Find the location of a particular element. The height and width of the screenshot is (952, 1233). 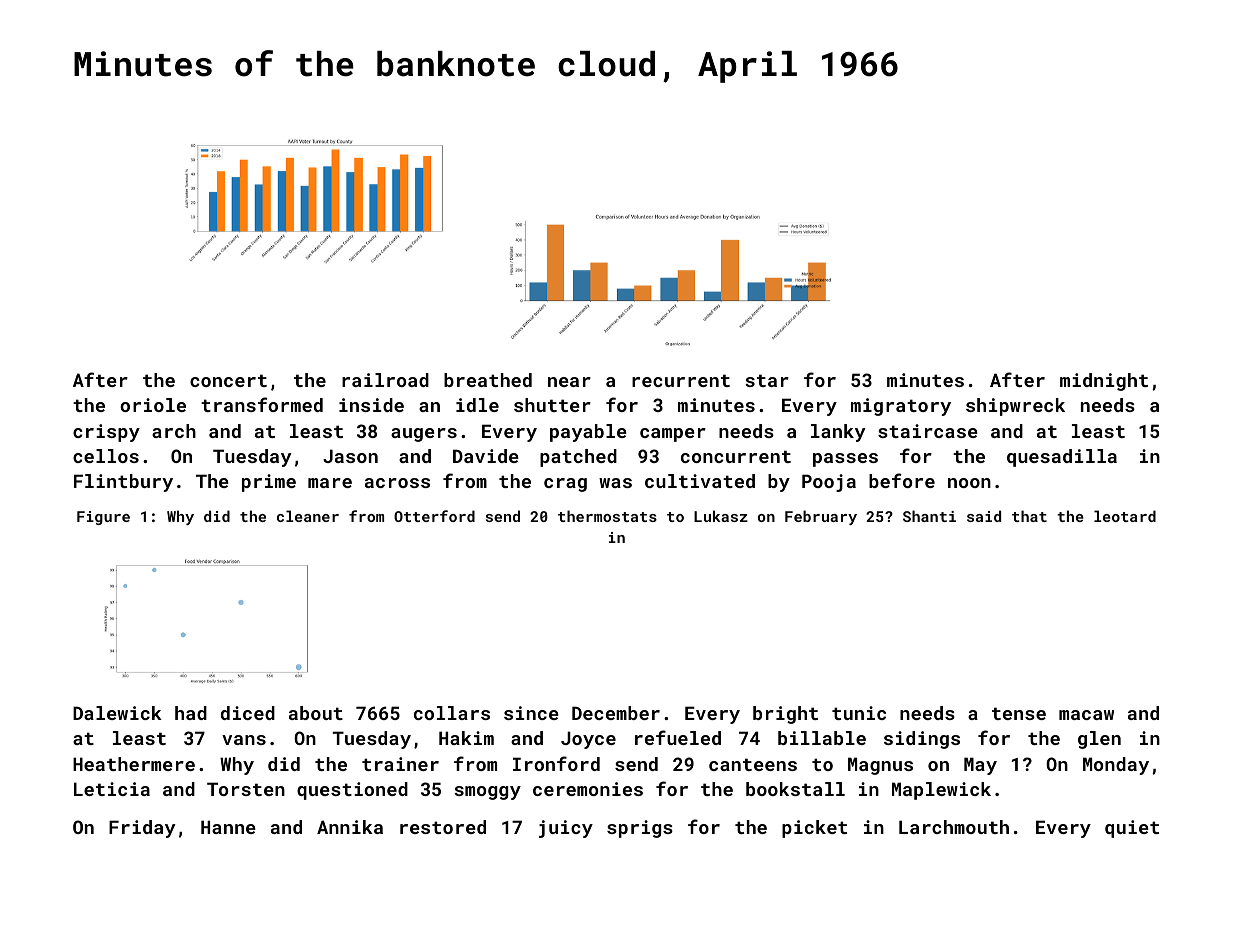

tunic is located at coordinates (859, 713).
